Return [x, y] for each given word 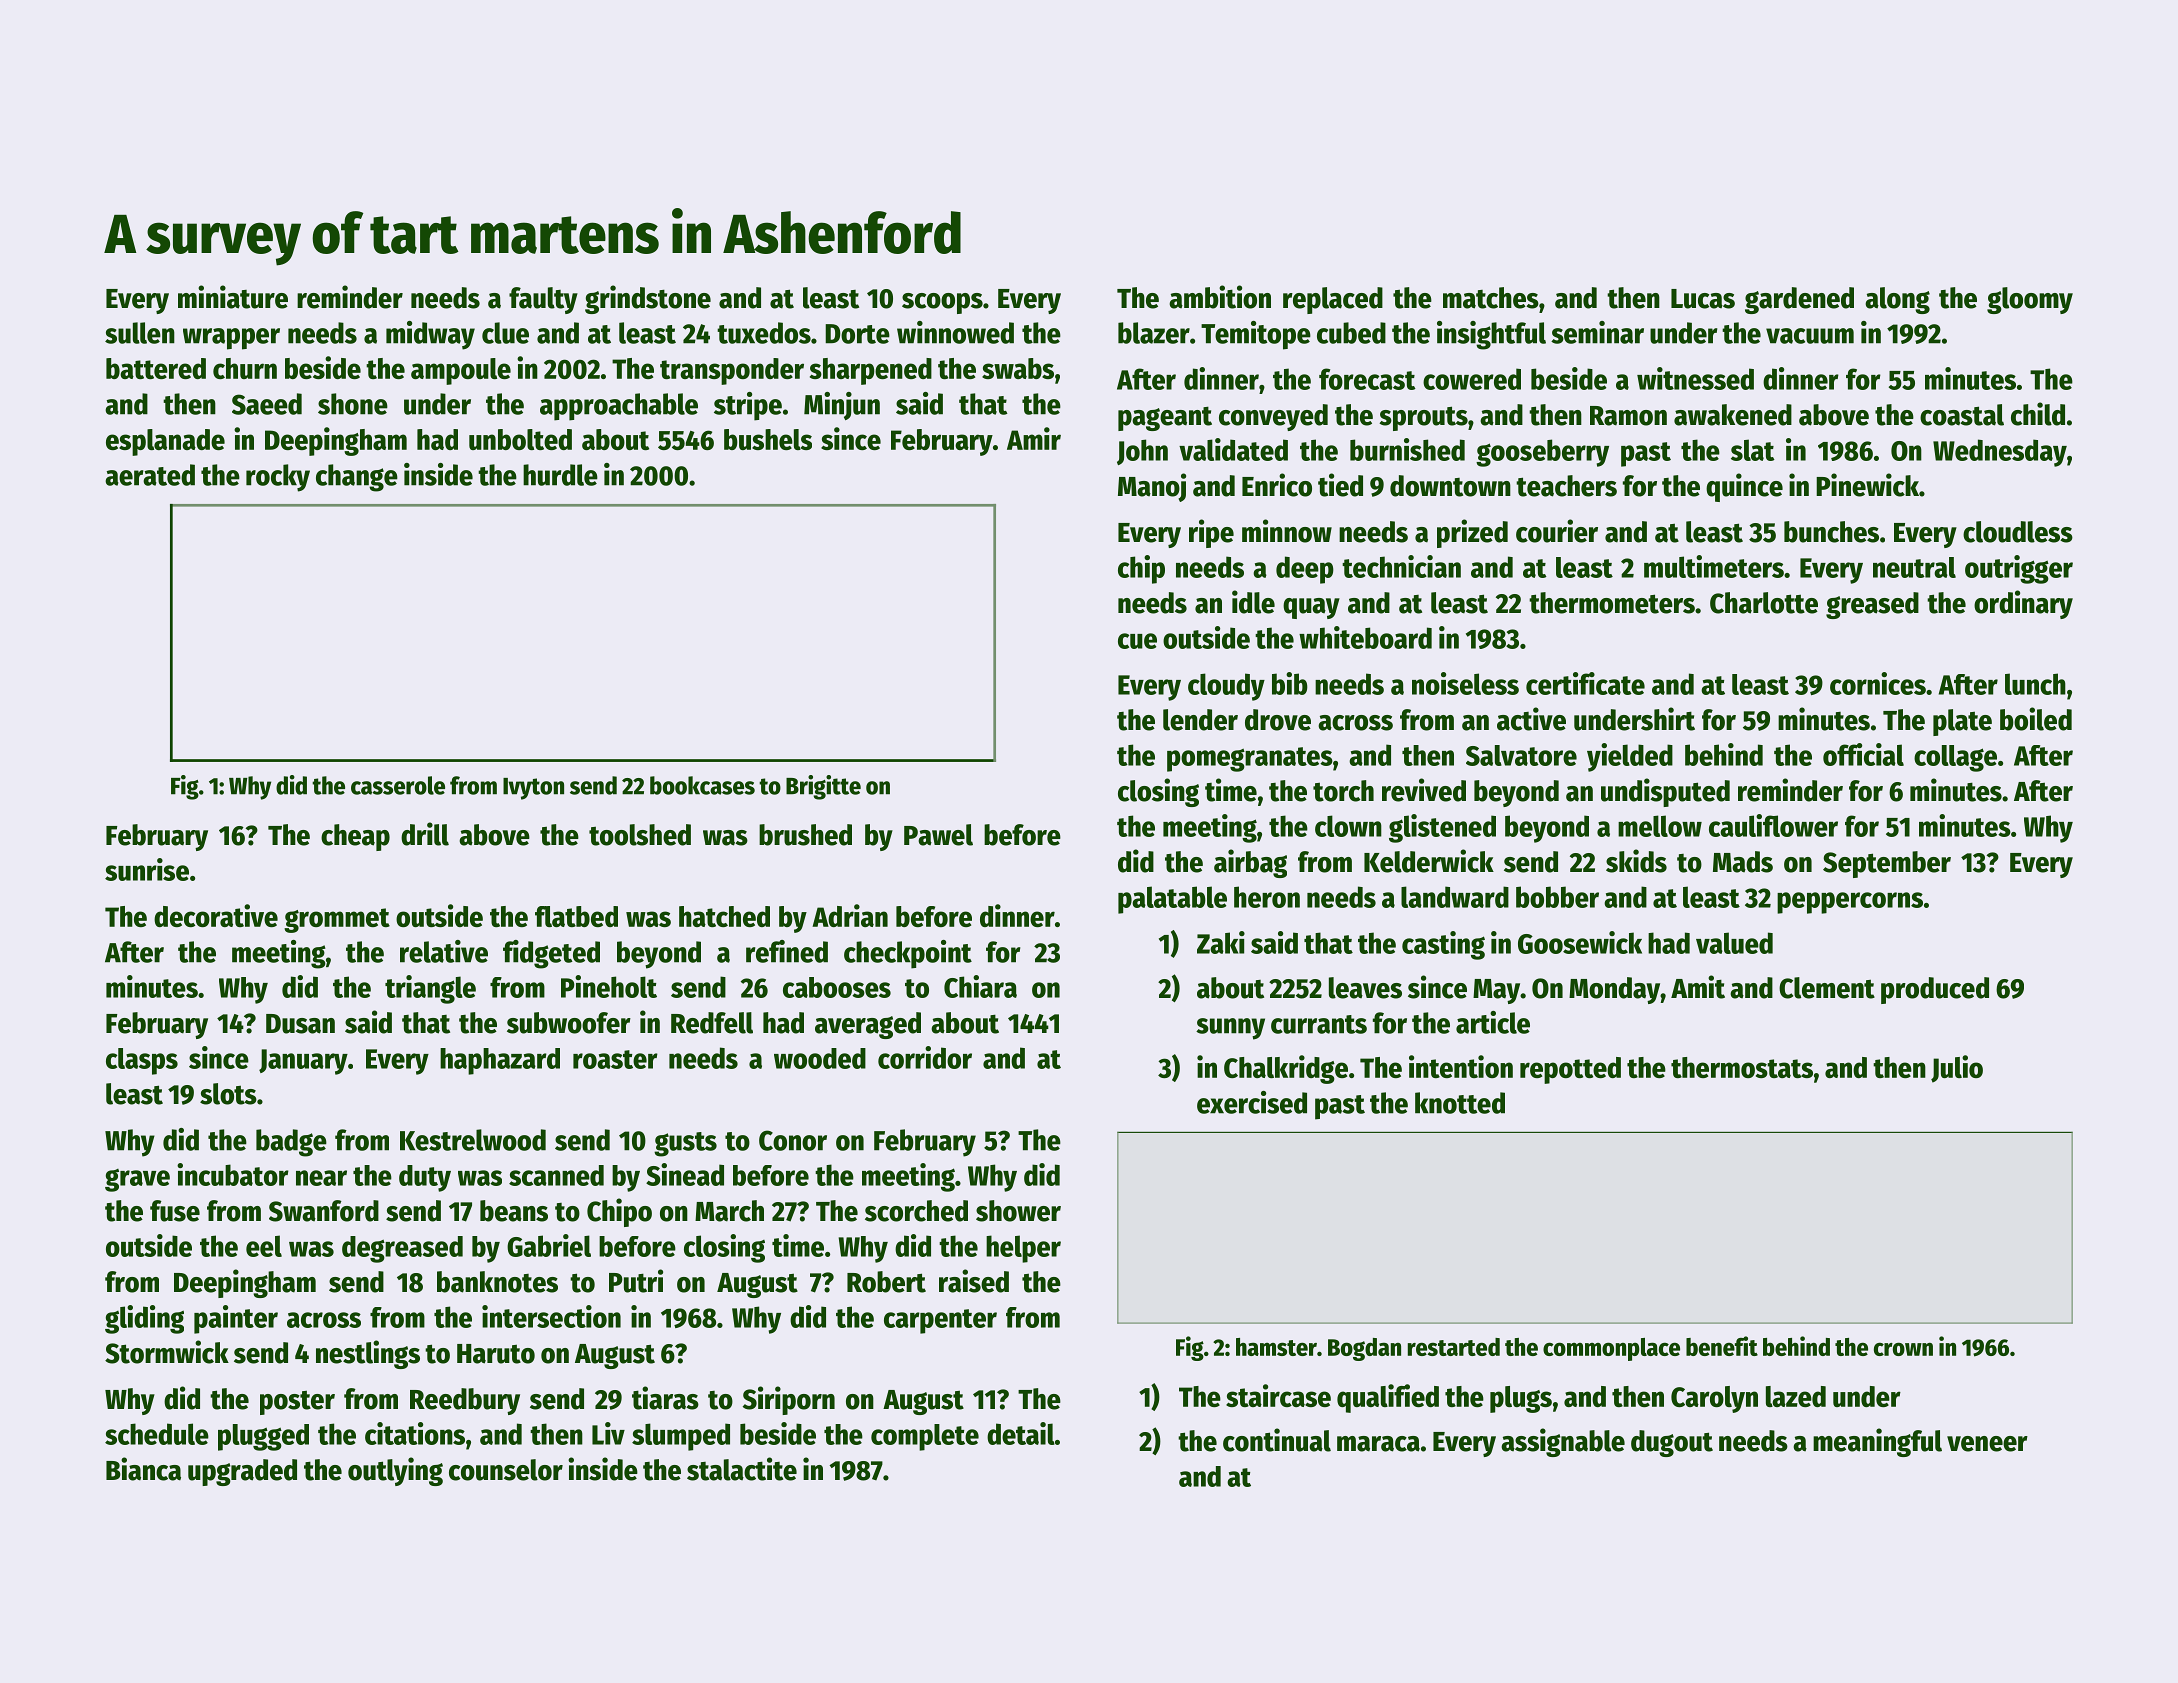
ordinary [2023, 604]
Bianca [143, 1469]
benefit [1722, 1346]
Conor [793, 1140]
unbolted [520, 439]
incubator [233, 1174]
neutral [1914, 567]
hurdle [560, 475]
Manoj [1152, 487]
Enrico [1277, 485]
